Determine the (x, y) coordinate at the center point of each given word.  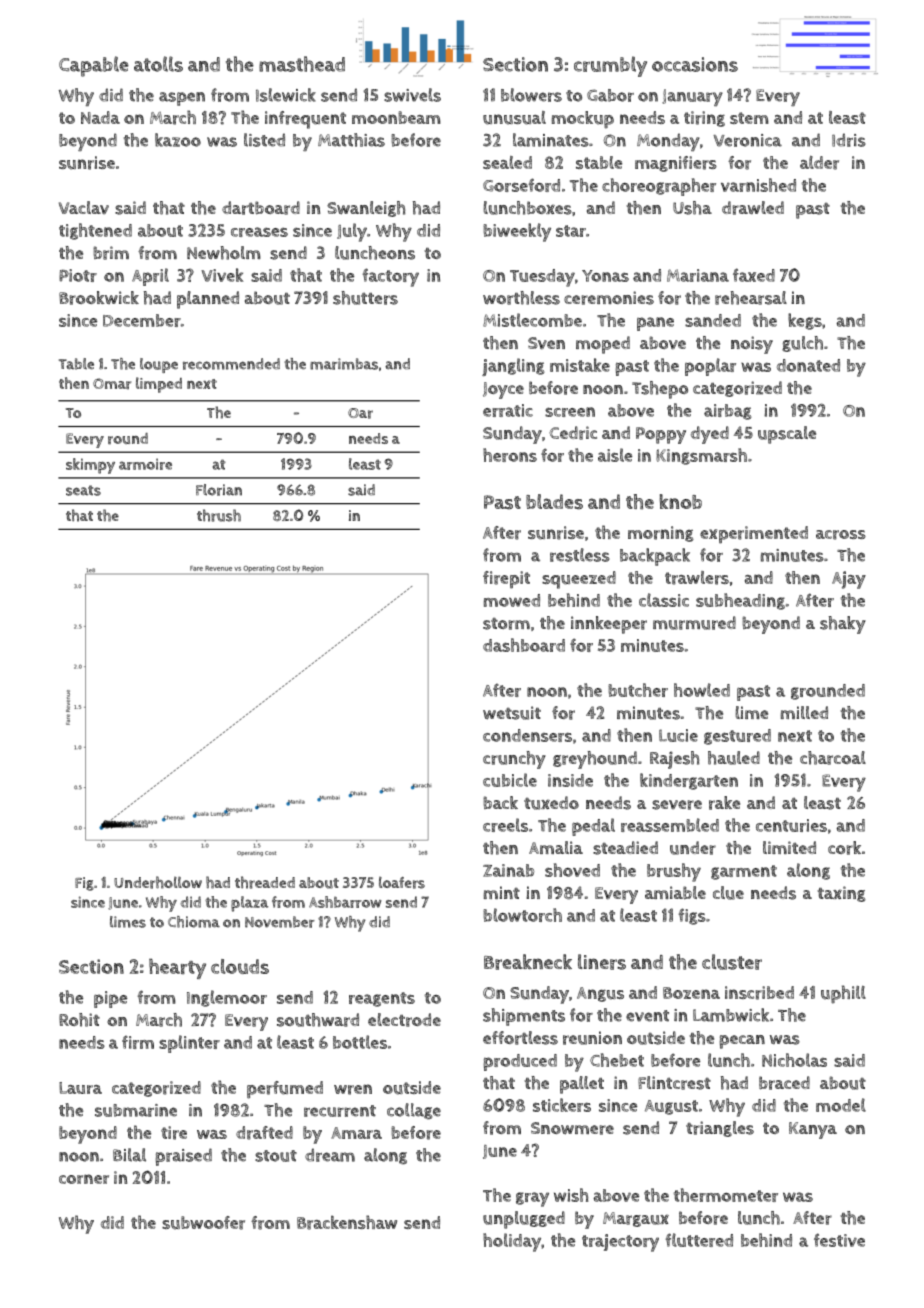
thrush (219, 515)
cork (844, 848)
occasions (695, 64)
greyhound (595, 760)
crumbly (610, 66)
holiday (512, 1242)
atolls (158, 64)
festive (839, 1240)
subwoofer (203, 1223)
